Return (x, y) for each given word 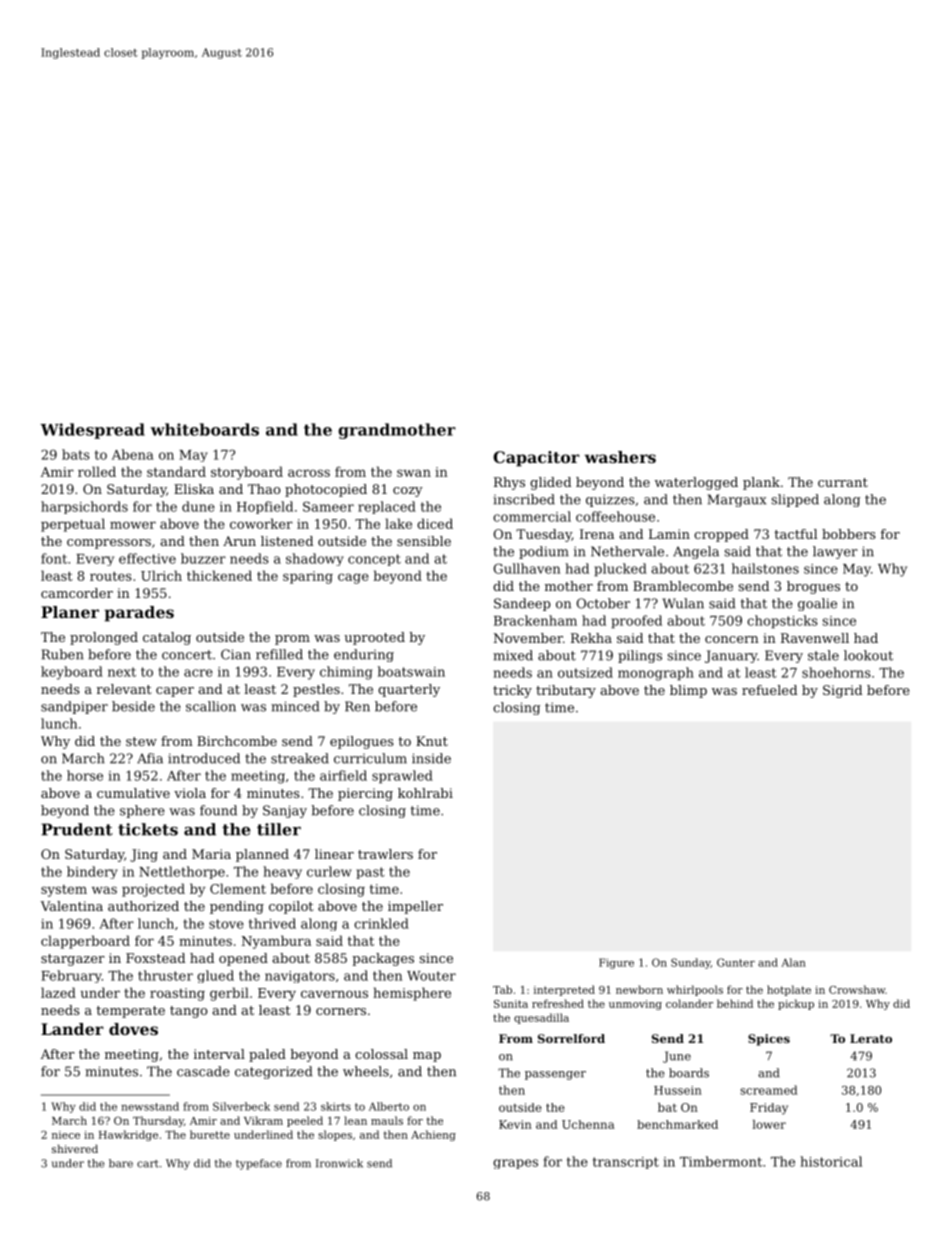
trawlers (385, 854)
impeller (415, 907)
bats (76, 454)
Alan (793, 962)
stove (226, 924)
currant (843, 482)
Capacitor (536, 459)
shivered (75, 1149)
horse (85, 775)
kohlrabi (425, 793)
